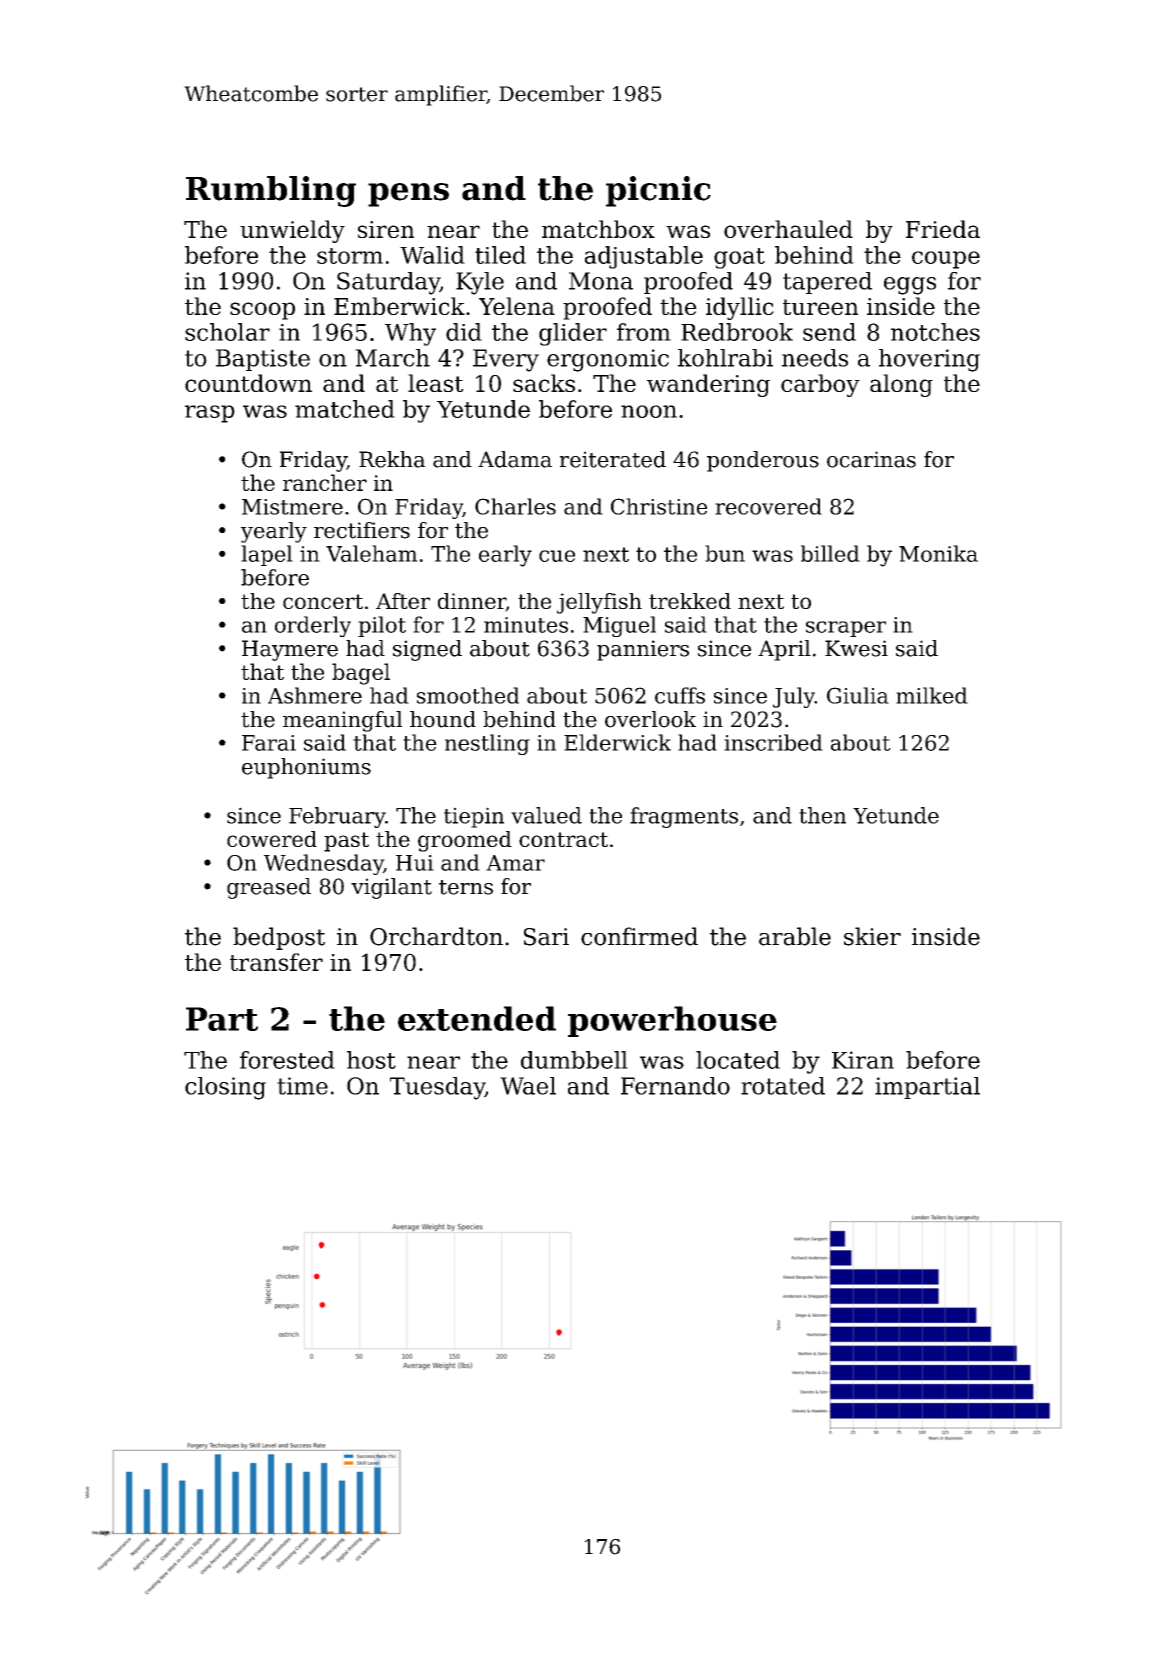 The image size is (1165, 1654). Describe the element at coordinates (271, 191) in the screenshot. I see `Rumbling` at that location.
